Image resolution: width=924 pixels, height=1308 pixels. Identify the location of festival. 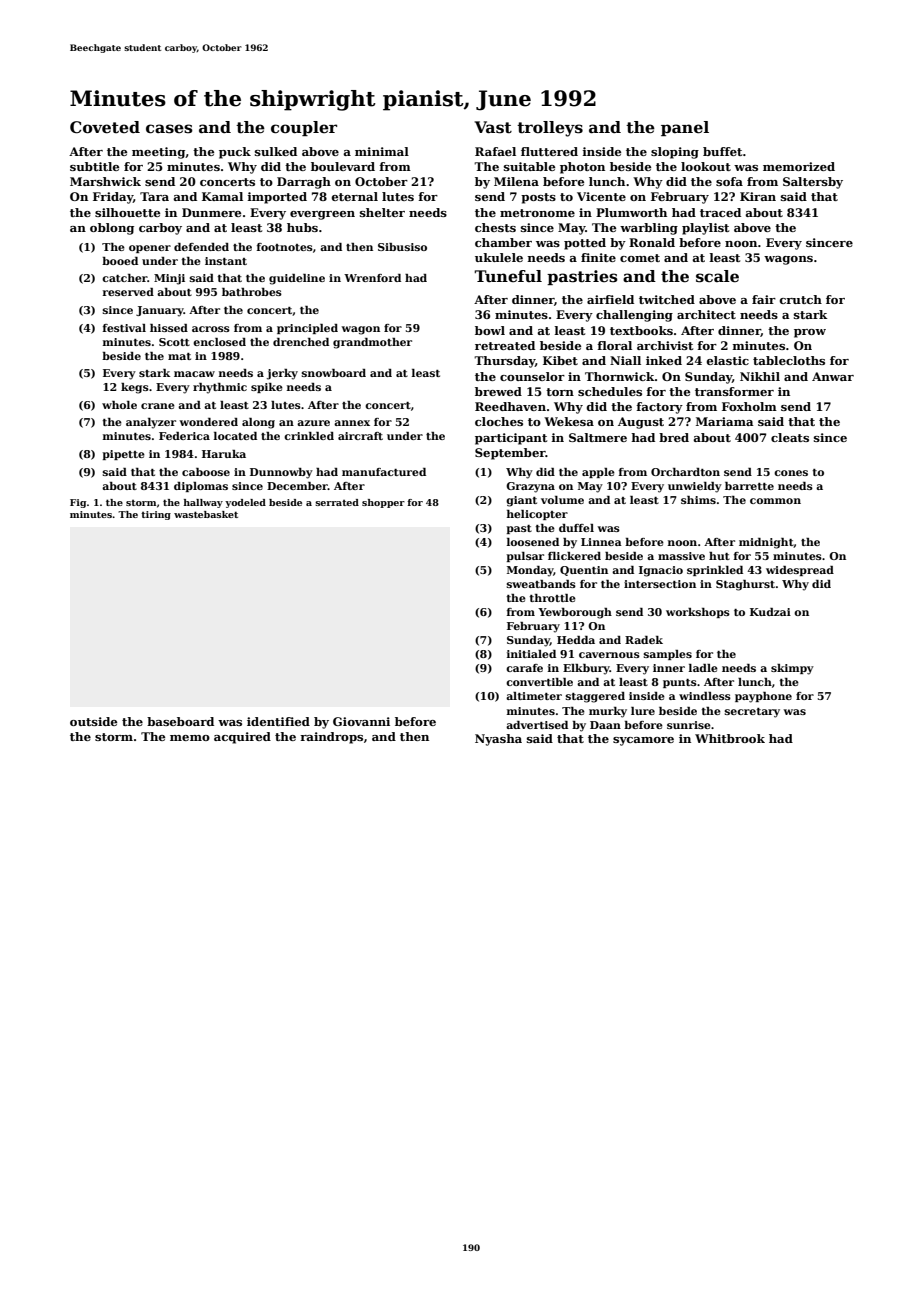
(124, 328).
